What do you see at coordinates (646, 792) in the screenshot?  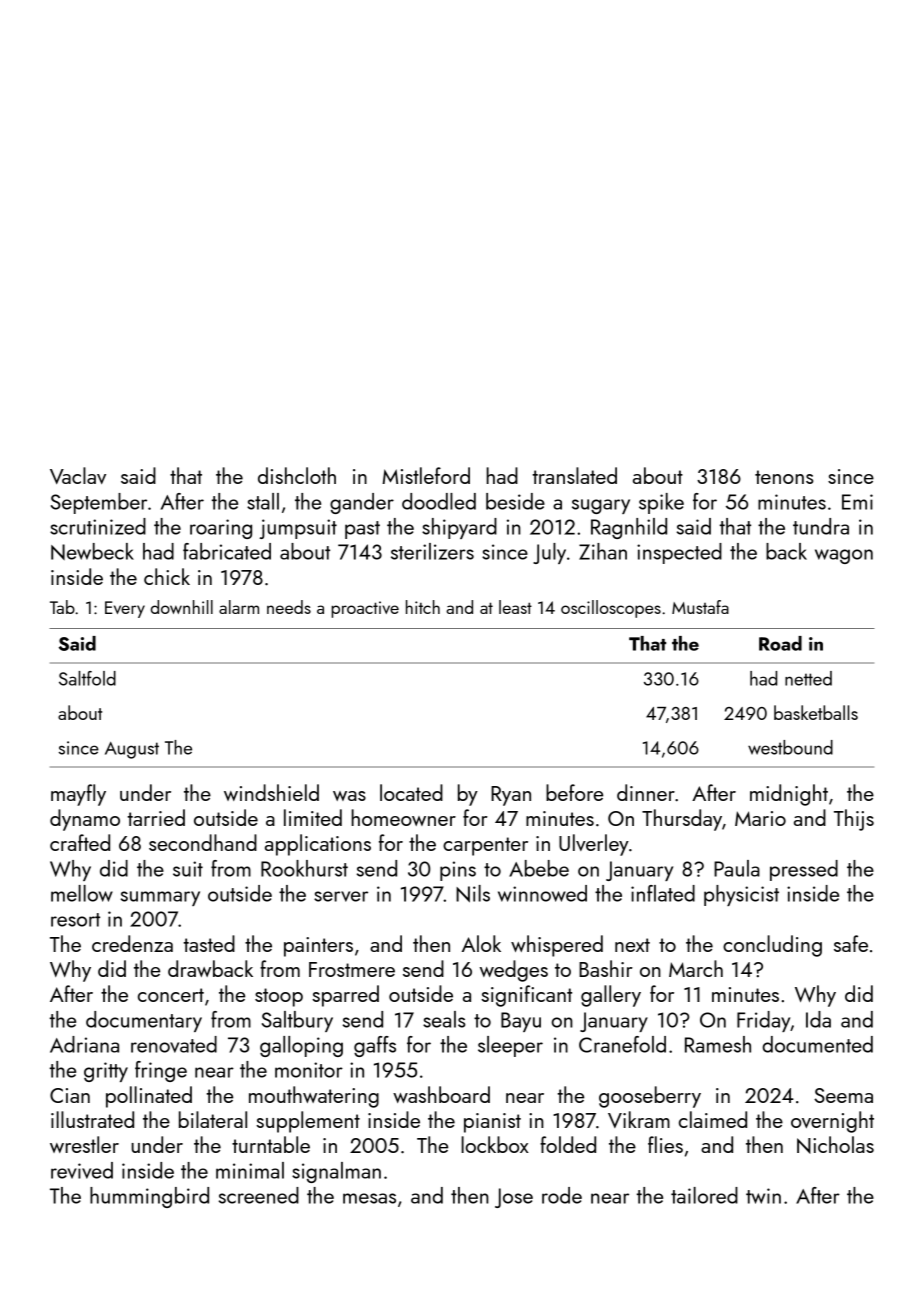 I see `dinner` at bounding box center [646, 792].
